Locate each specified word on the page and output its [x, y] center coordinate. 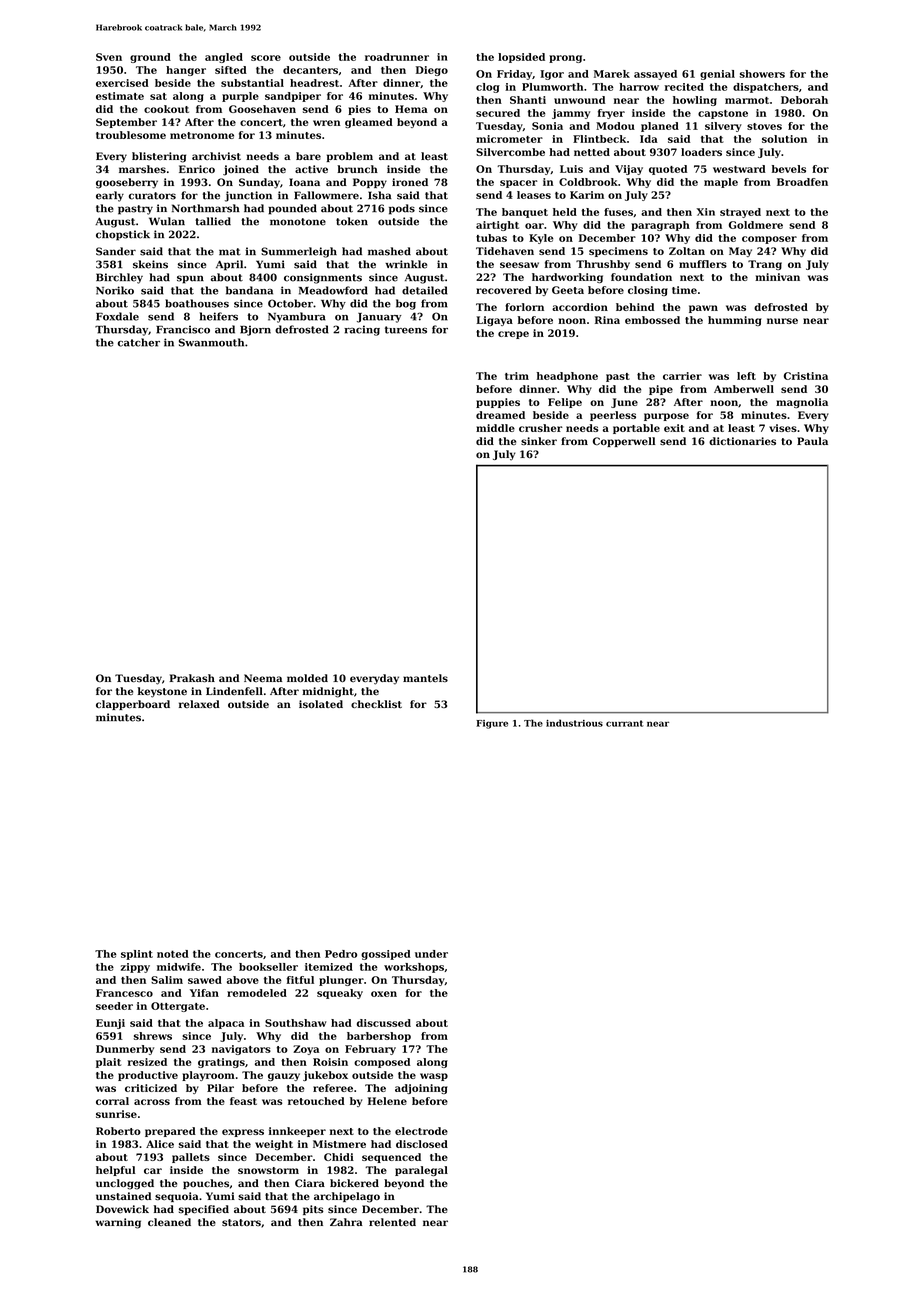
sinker [539, 441]
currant [624, 723]
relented [392, 1222]
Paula [812, 441]
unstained [123, 1196]
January [379, 318]
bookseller [268, 967]
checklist [376, 704]
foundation [641, 277]
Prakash [192, 678]
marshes [142, 169]
